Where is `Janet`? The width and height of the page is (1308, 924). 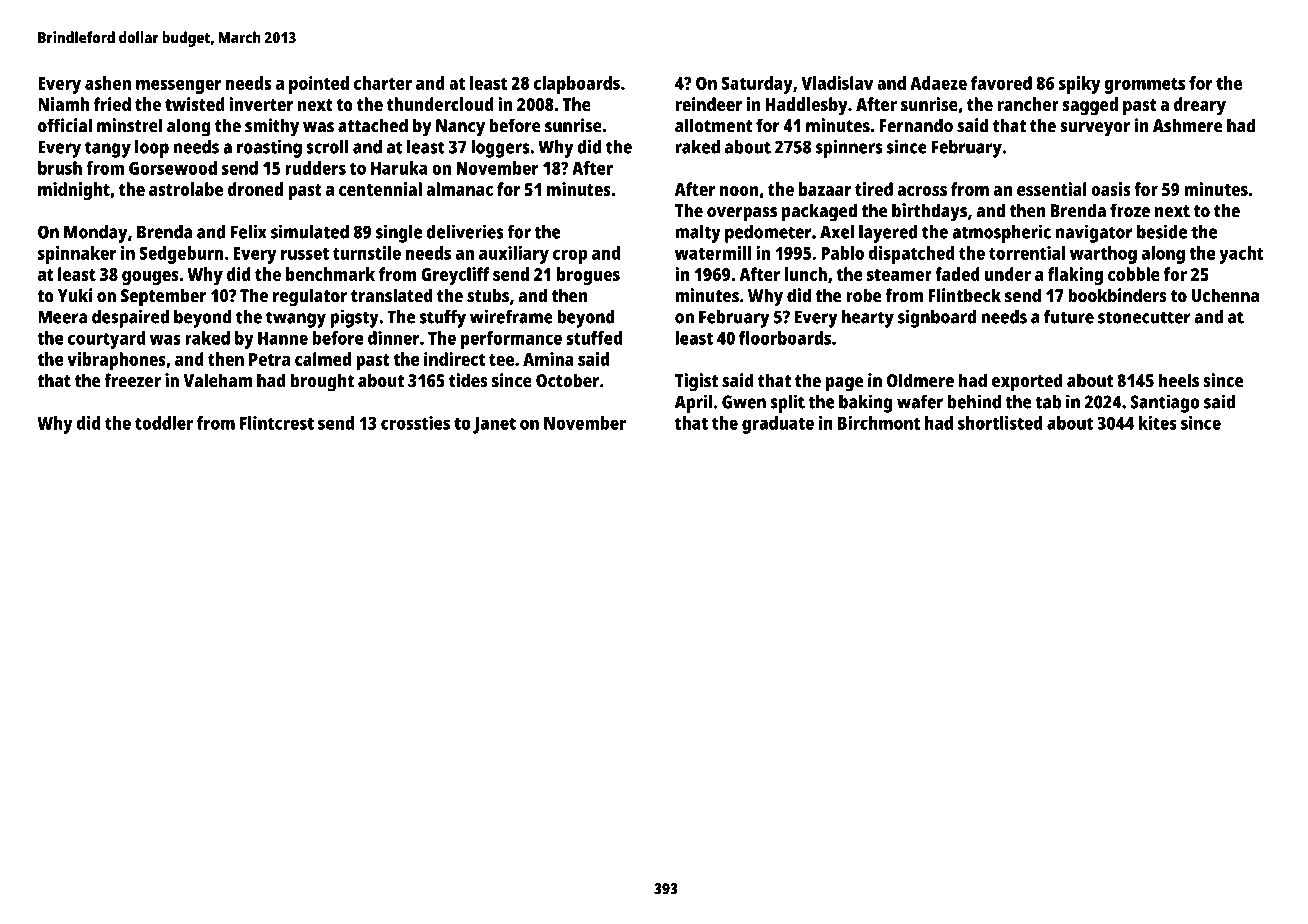
Janet is located at coordinates (494, 425).
